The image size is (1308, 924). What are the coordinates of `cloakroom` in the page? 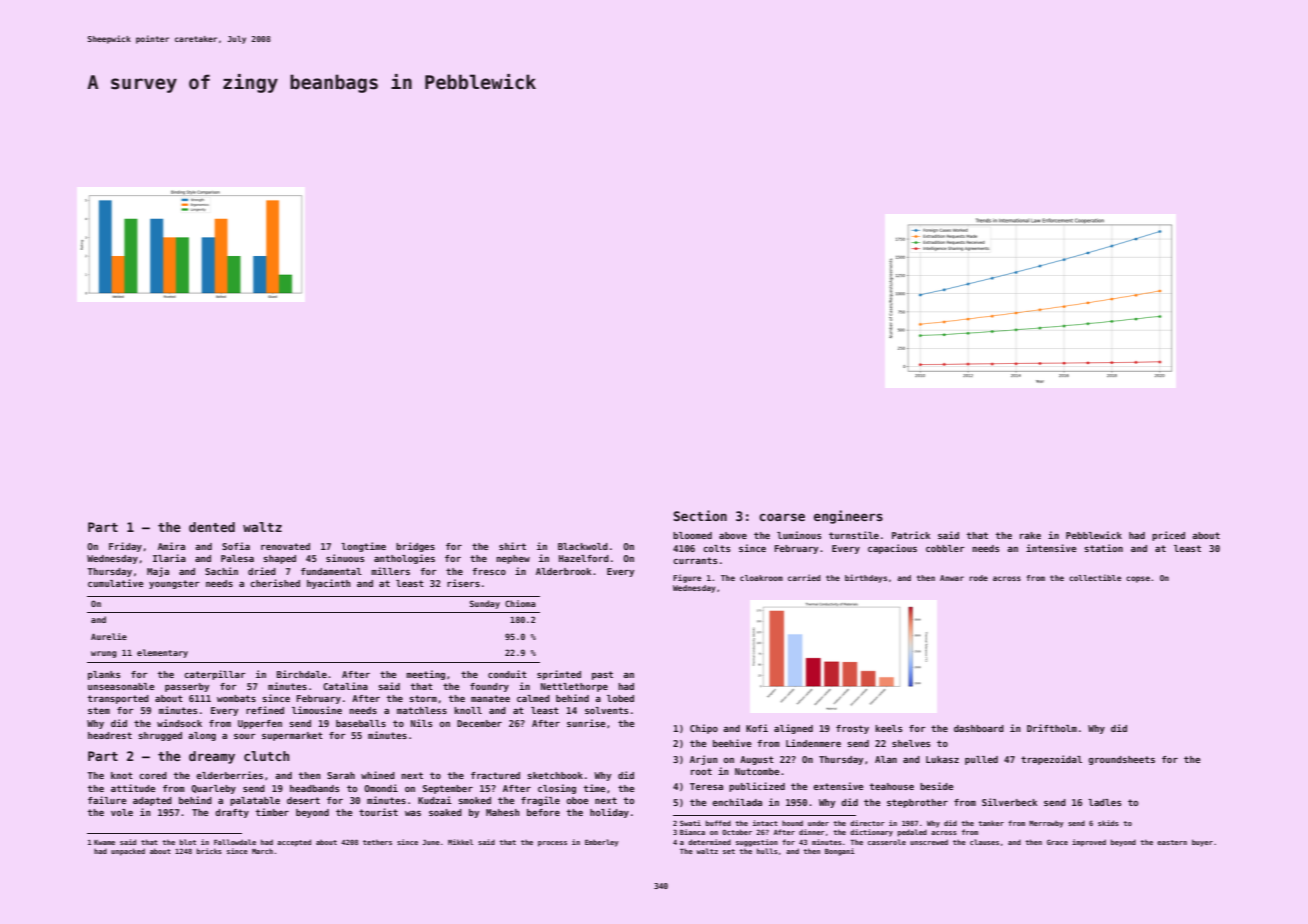 It's located at (761, 578).
